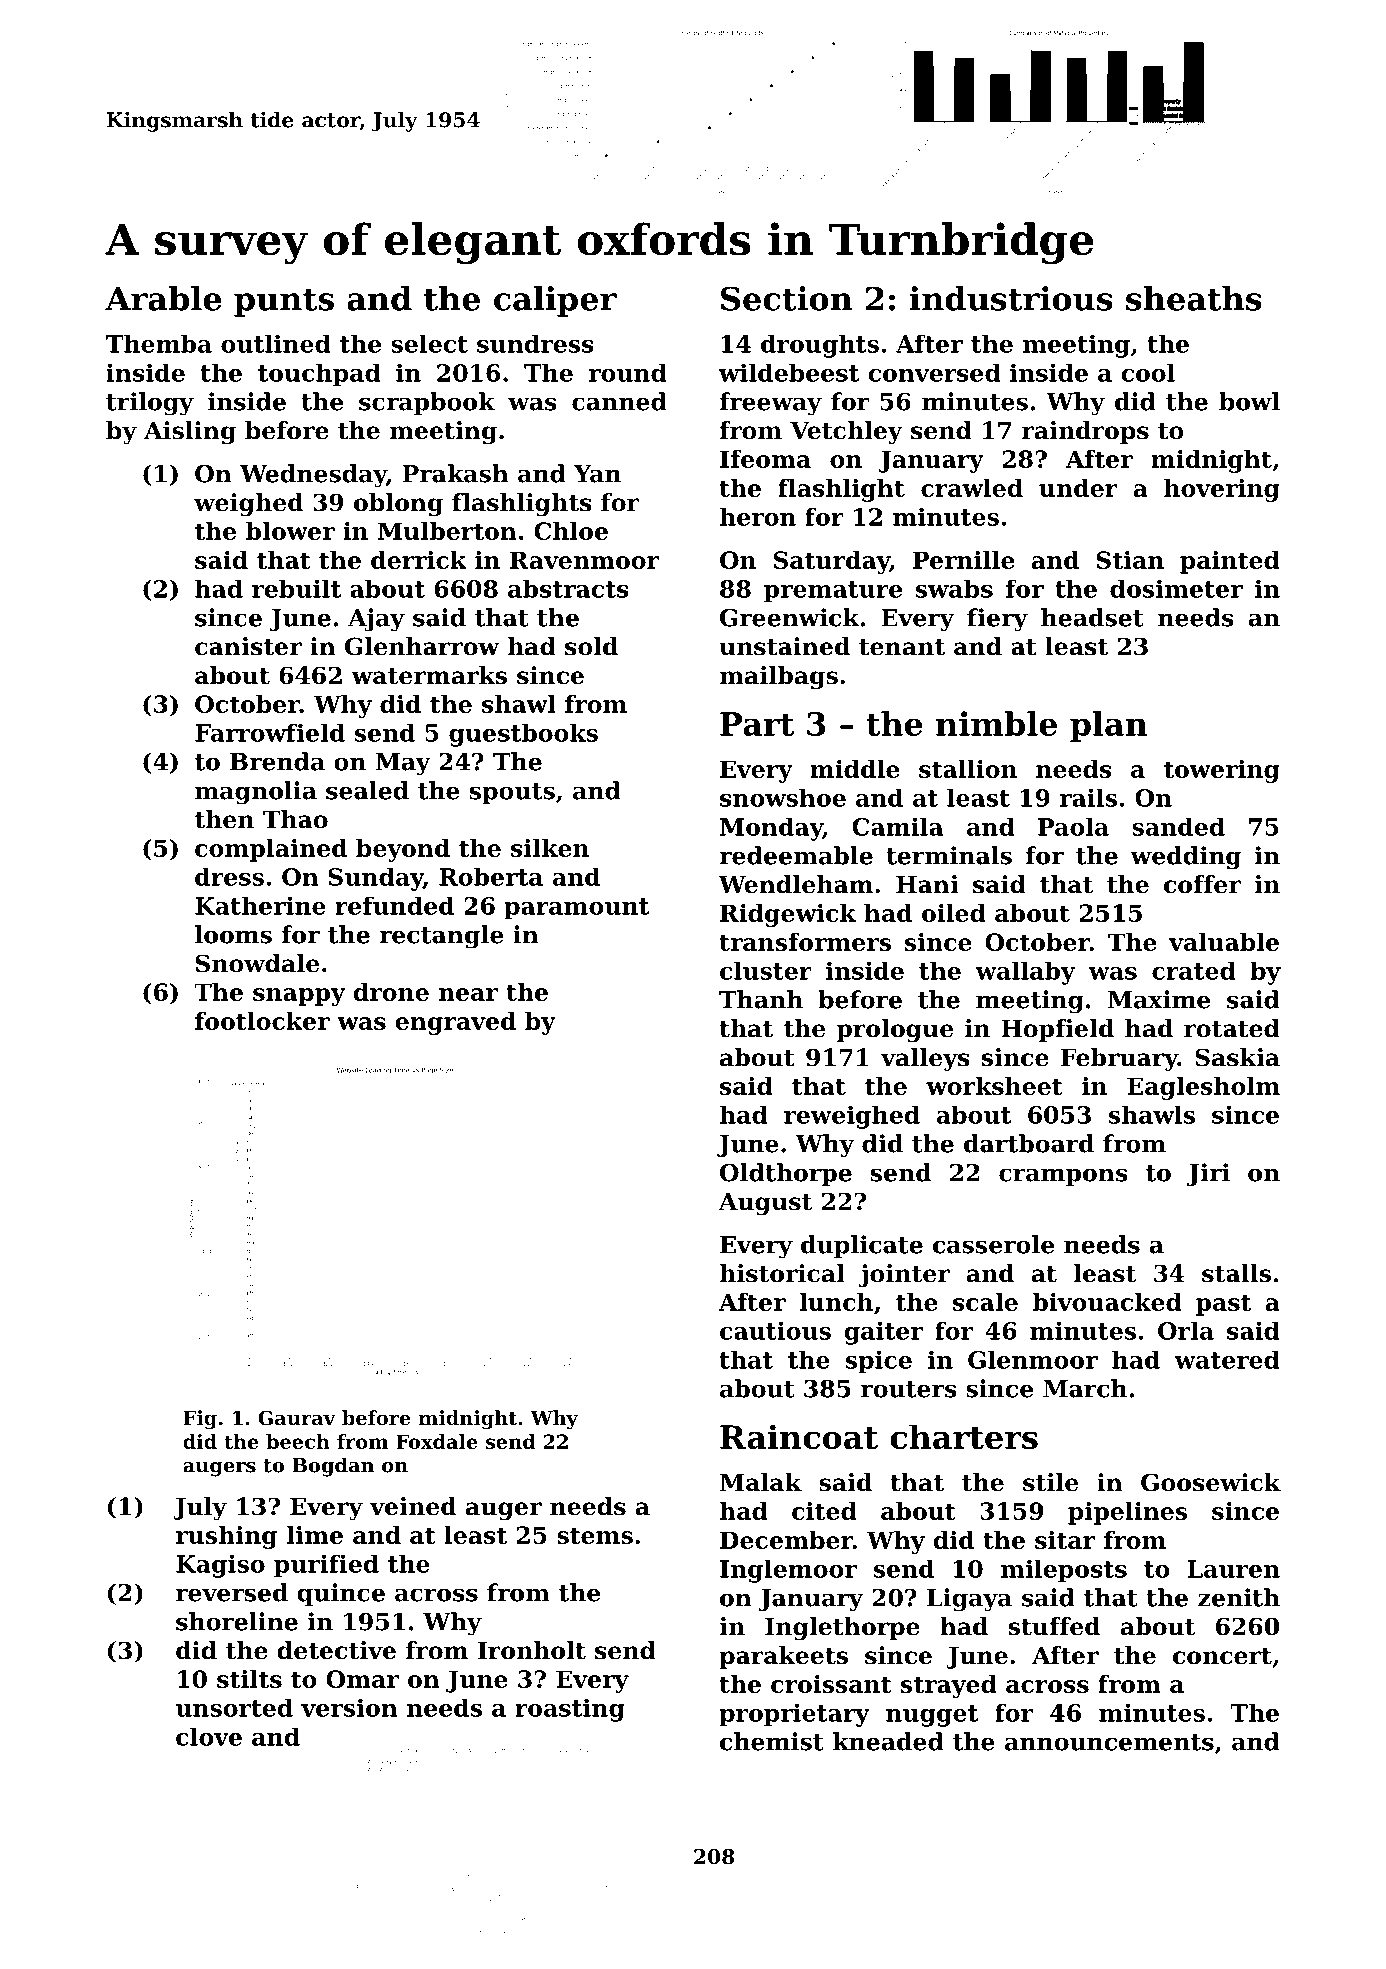 This page has width=1386, height=1969. What do you see at coordinates (1011, 298) in the page?
I see `industrious` at bounding box center [1011, 298].
